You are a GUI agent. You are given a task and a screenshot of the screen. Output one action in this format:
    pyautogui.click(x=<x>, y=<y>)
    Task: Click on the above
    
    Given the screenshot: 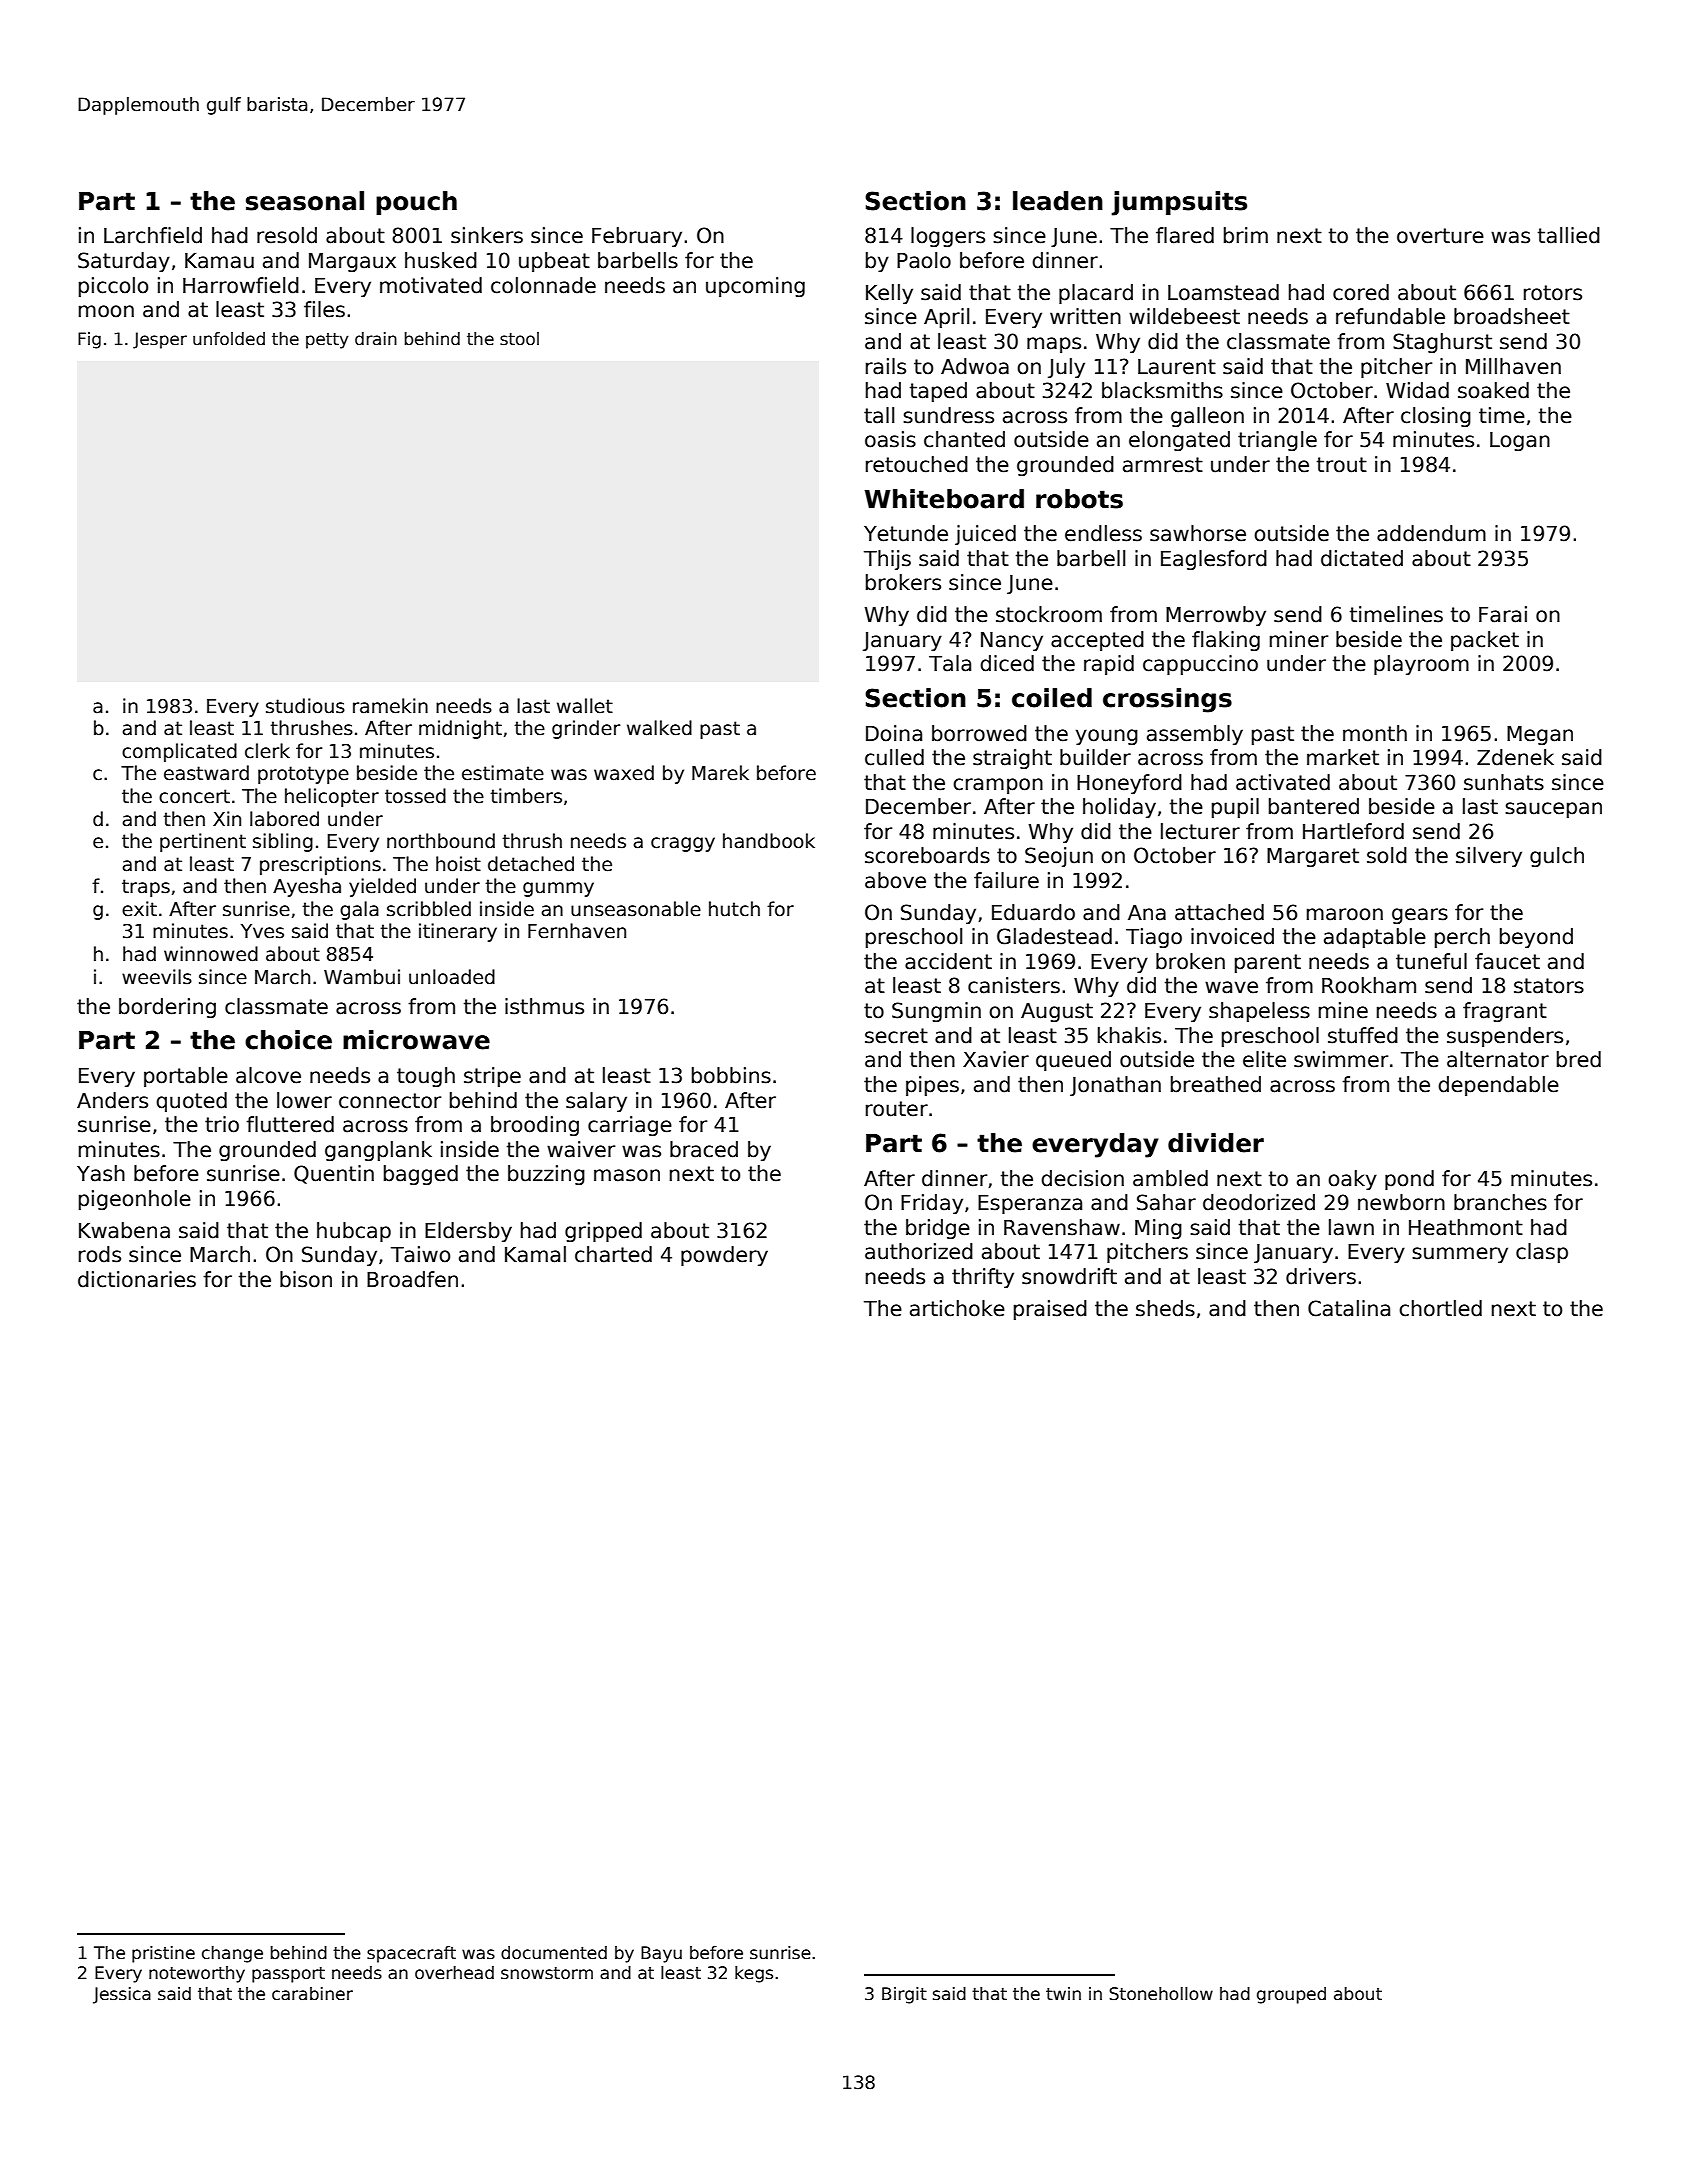 What is the action you would take?
    pyautogui.click(x=895, y=880)
